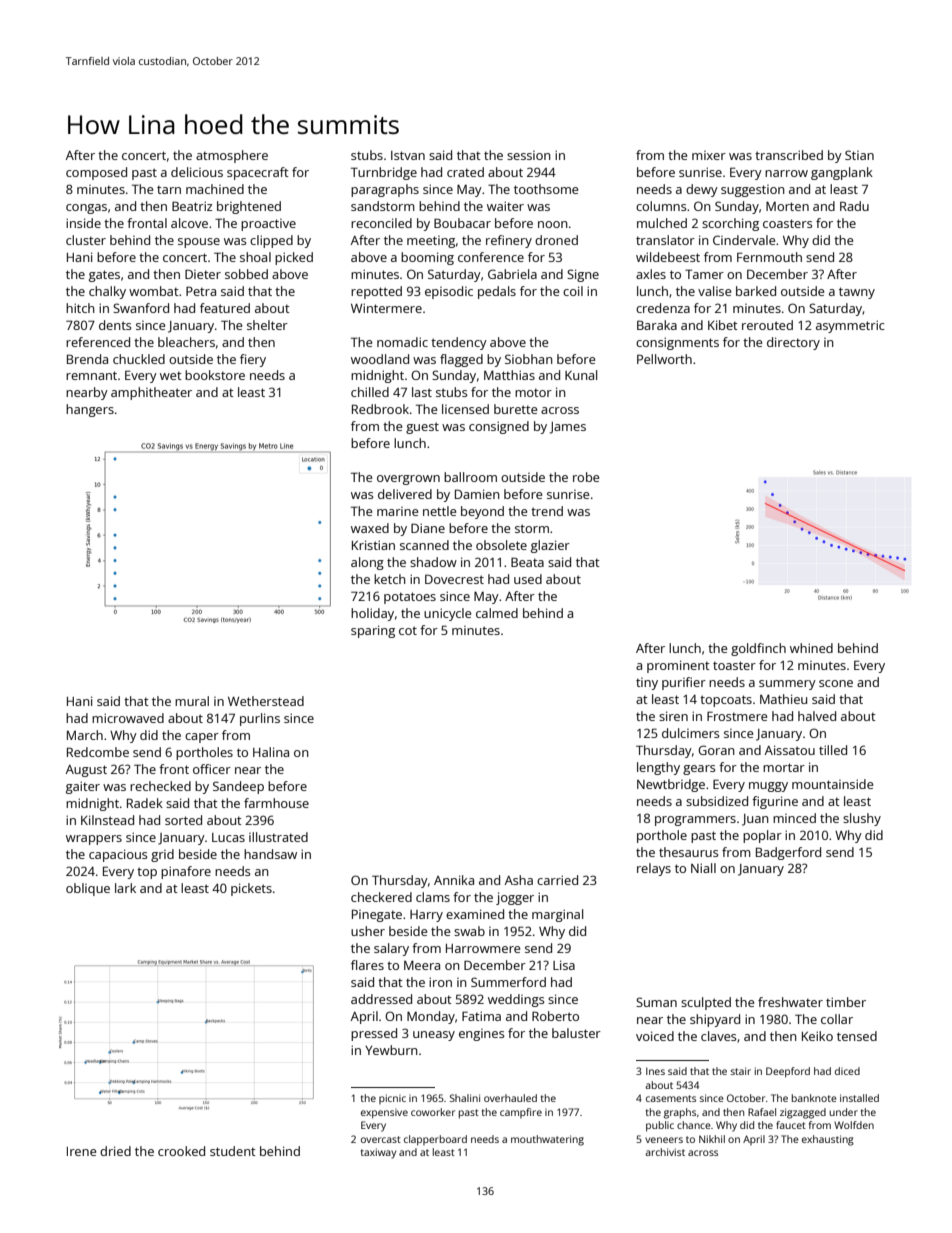 The image size is (952, 1233). What do you see at coordinates (115, 325) in the screenshot?
I see `dents` at bounding box center [115, 325].
